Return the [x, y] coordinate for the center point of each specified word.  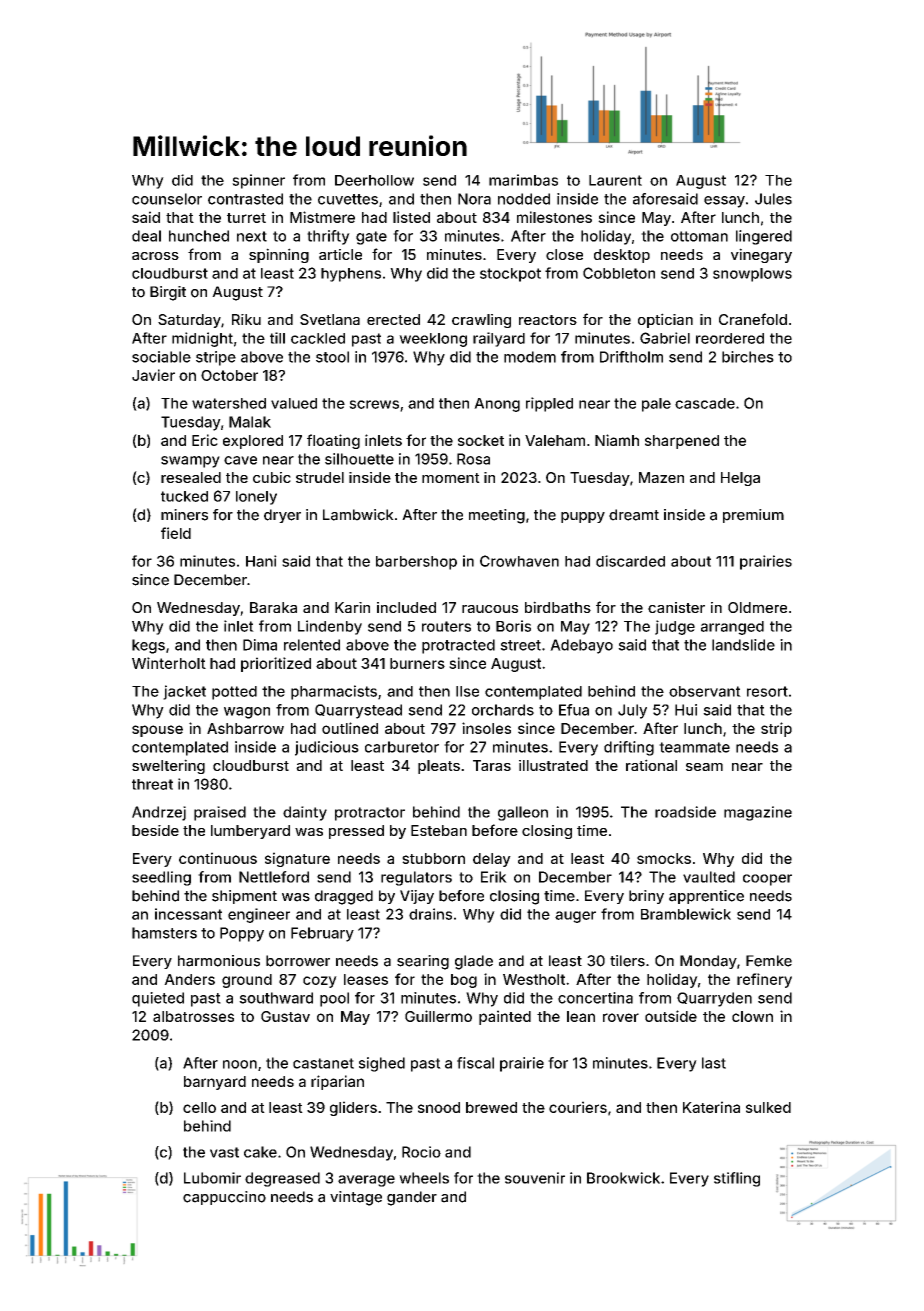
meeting [497, 516]
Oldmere [757, 607]
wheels [424, 1178]
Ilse [467, 691]
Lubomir [212, 1178]
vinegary [761, 255]
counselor [167, 199]
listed [411, 217]
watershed [229, 403]
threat [152, 784]
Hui [686, 710]
